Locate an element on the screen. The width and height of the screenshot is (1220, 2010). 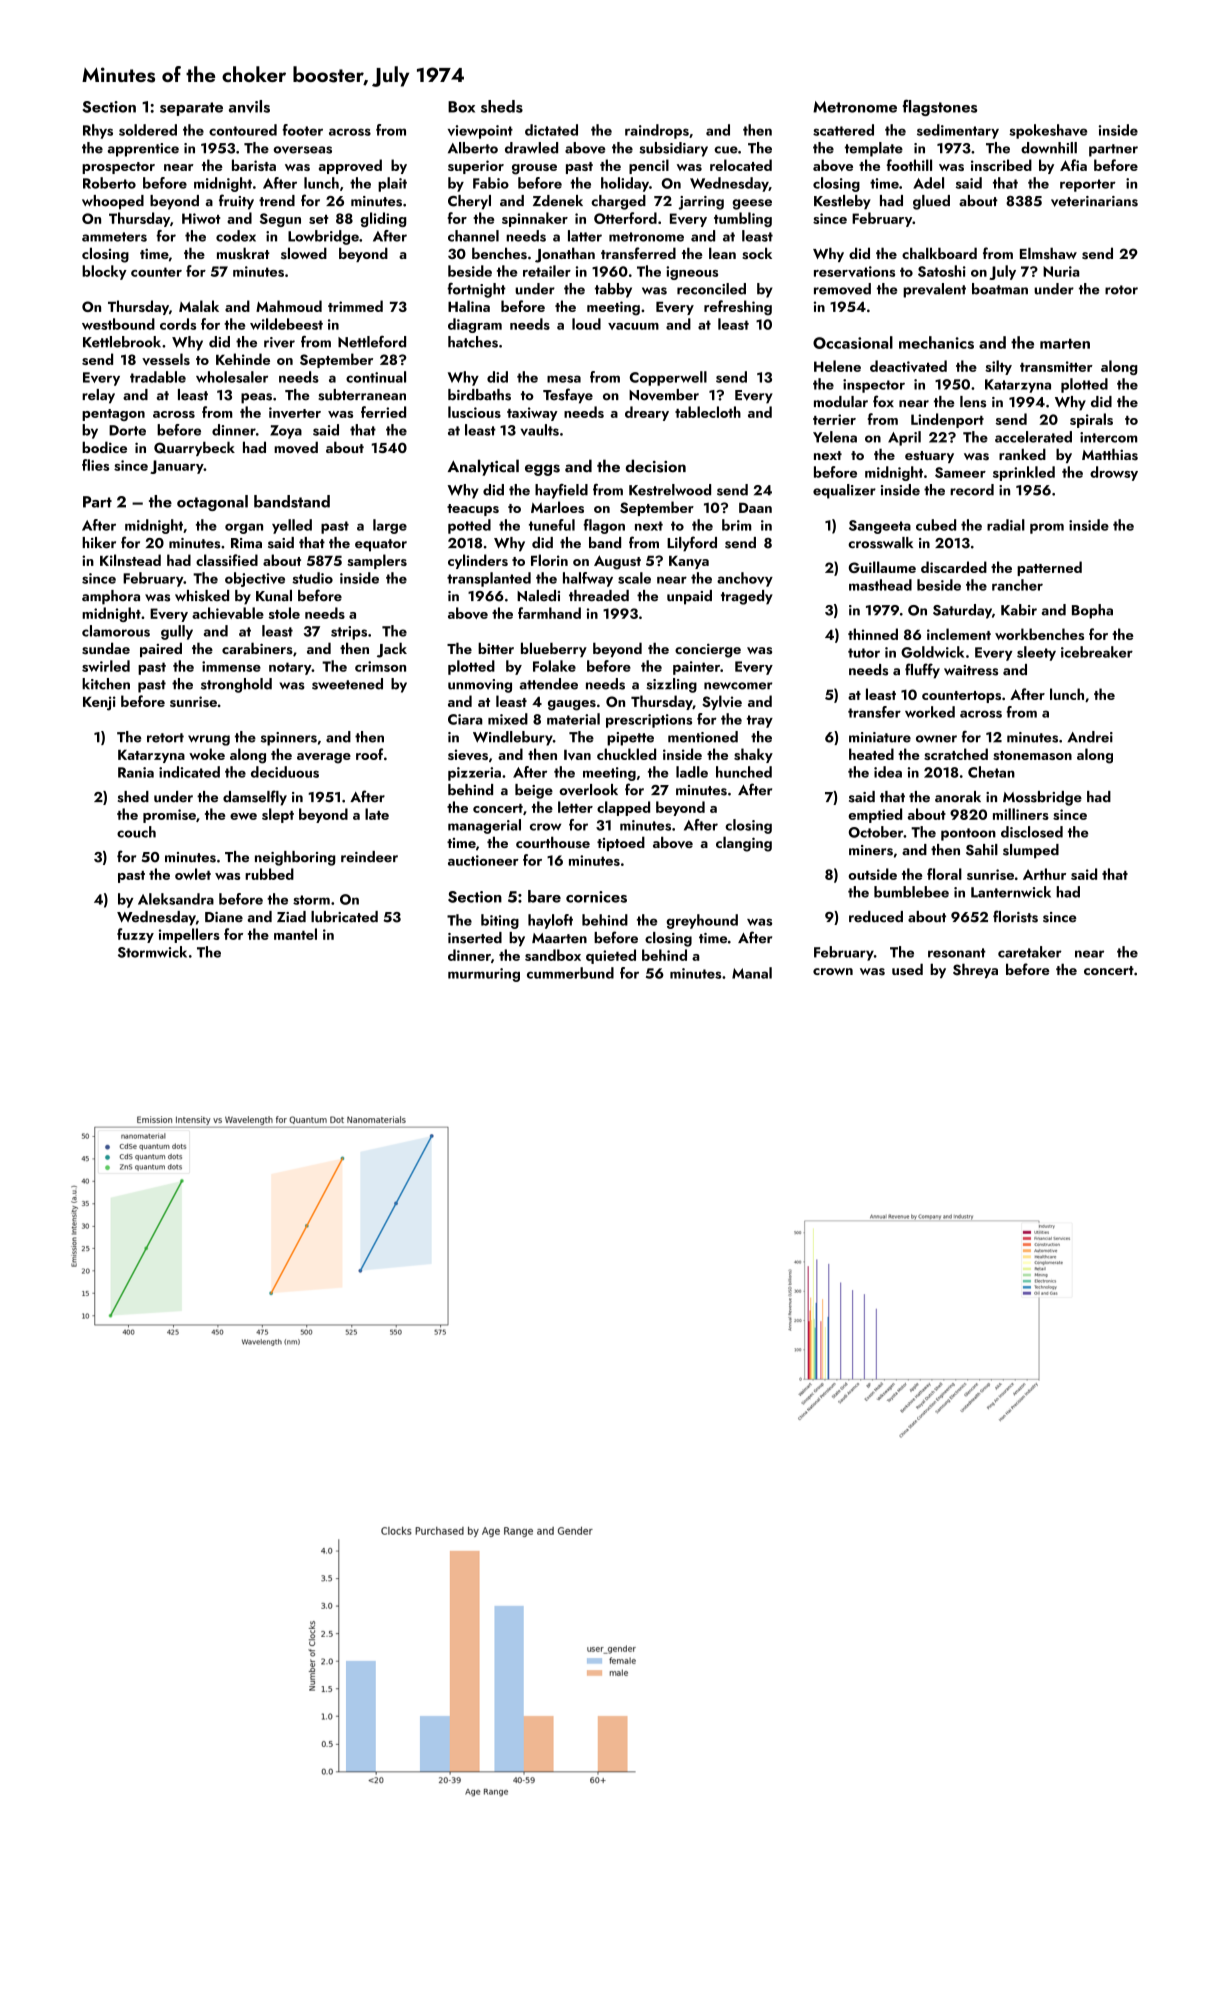
cubed is located at coordinates (936, 525).
